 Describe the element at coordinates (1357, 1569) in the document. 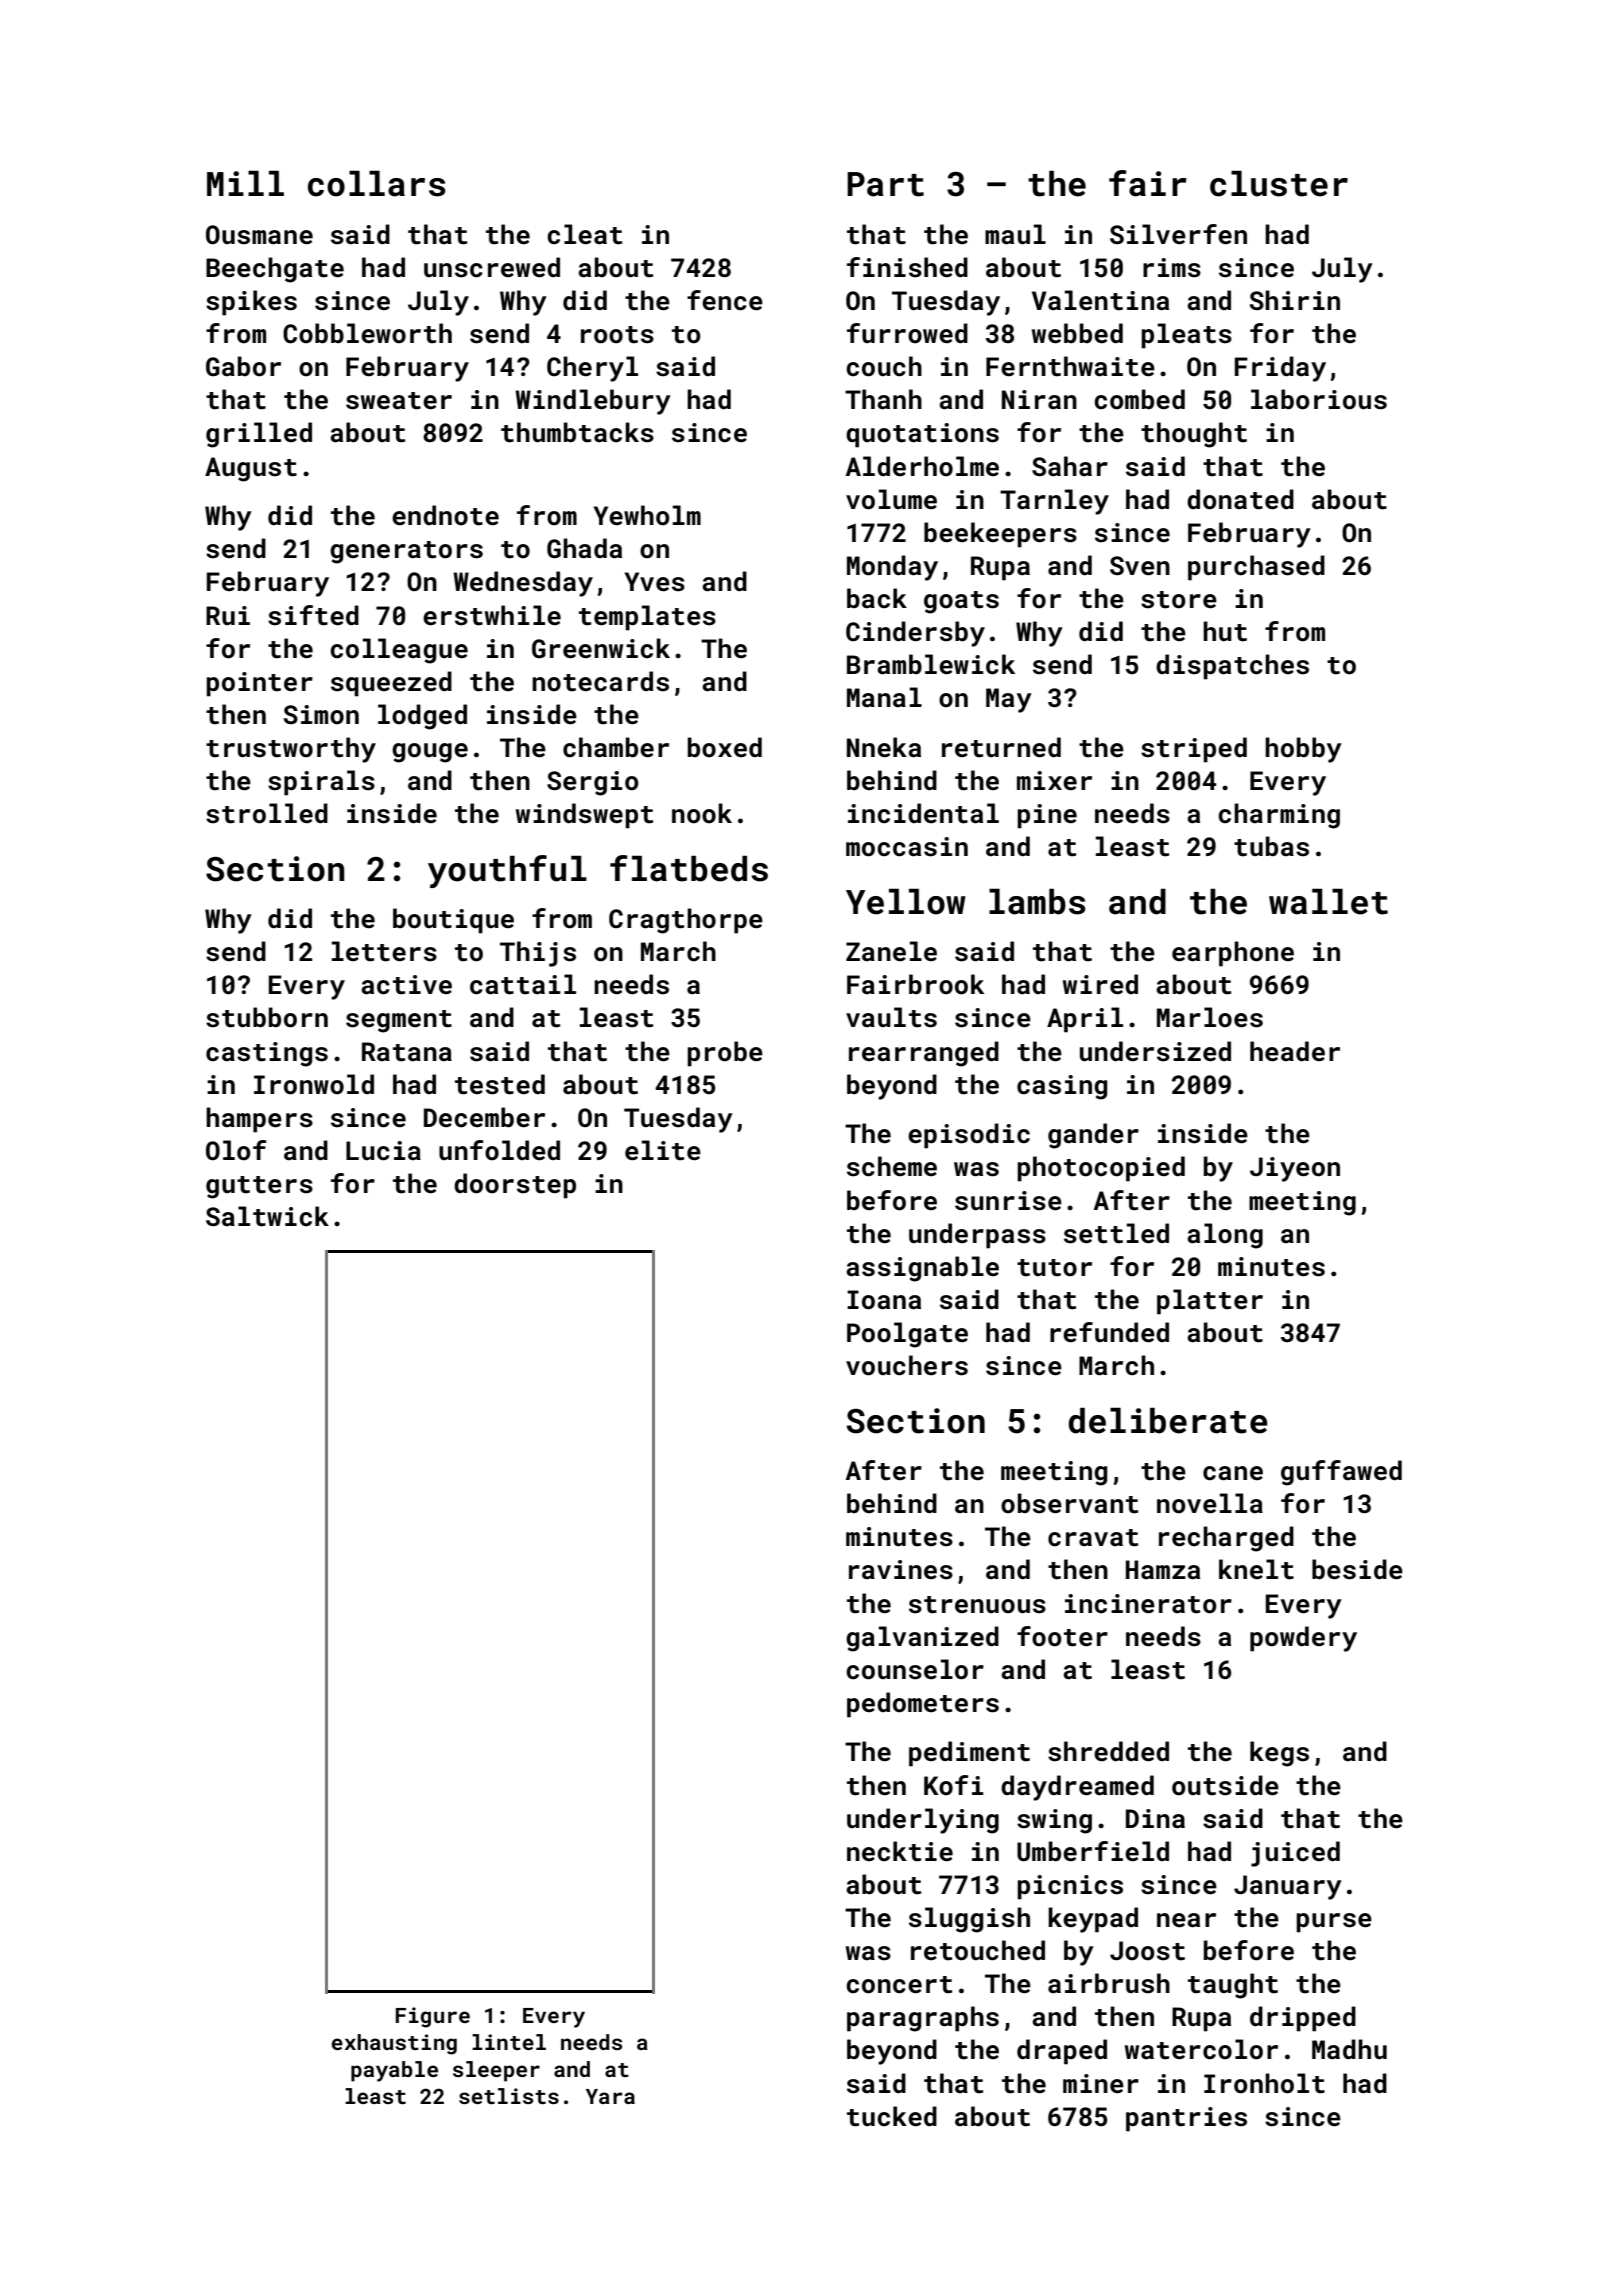

I see `beside` at that location.
